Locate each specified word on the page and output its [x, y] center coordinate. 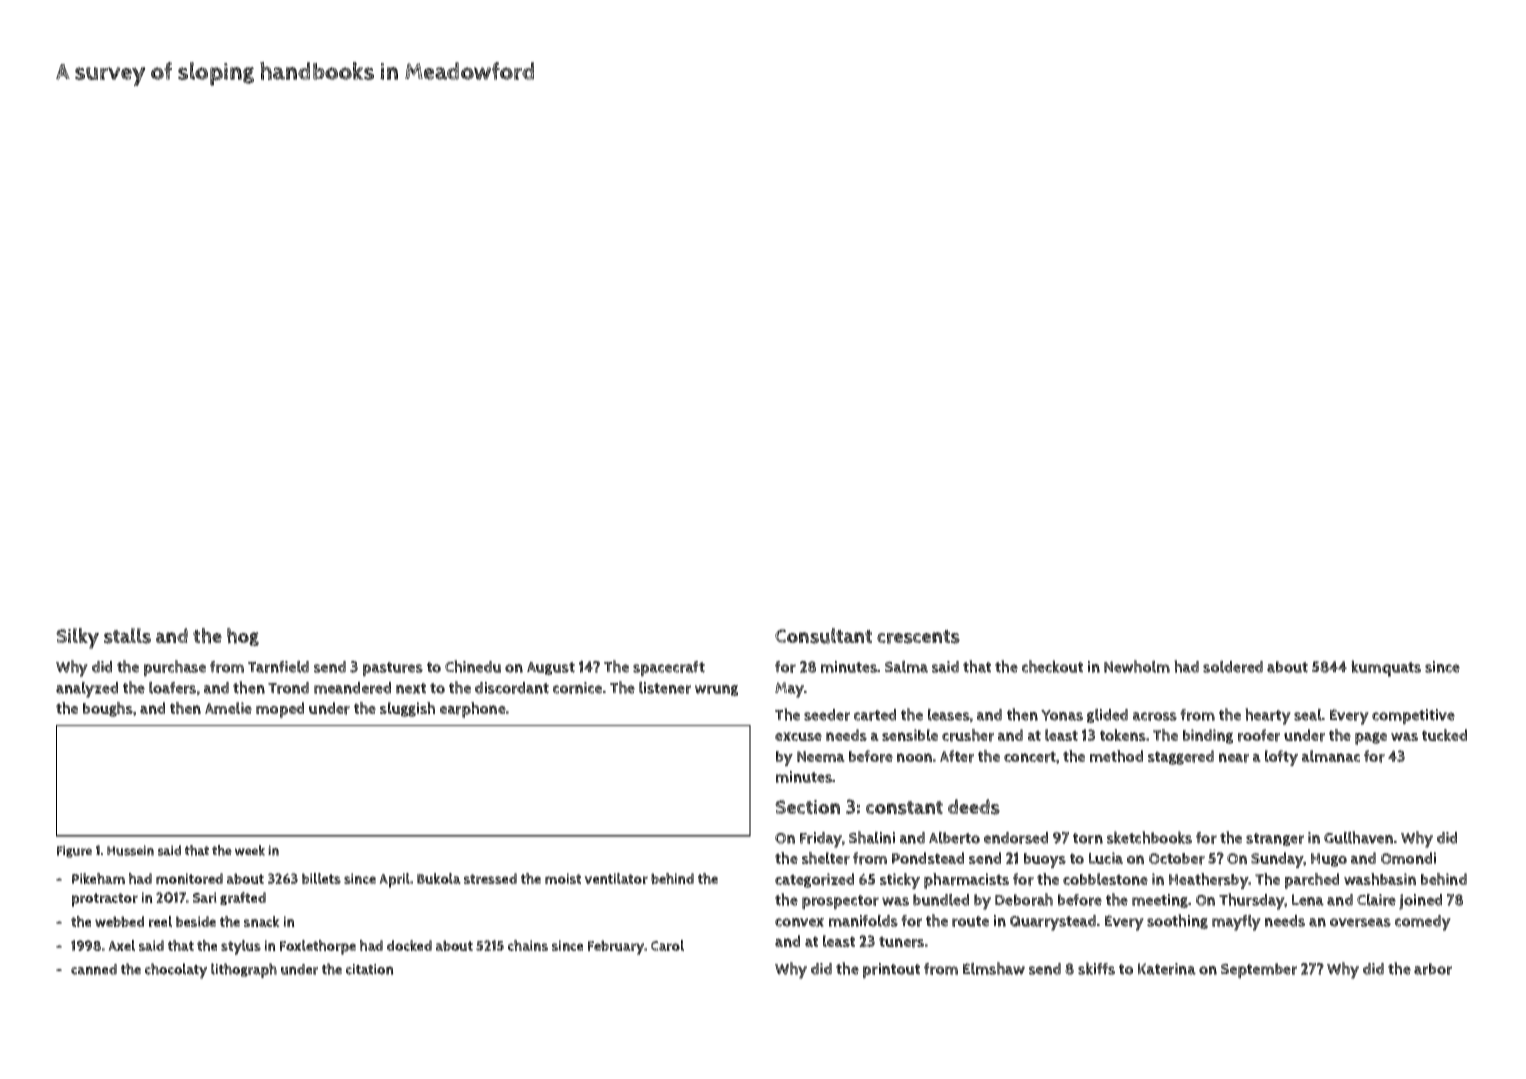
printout [891, 971]
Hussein [130, 850]
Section [807, 807]
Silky [77, 638]
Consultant [823, 636]
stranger [1275, 839]
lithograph [244, 970]
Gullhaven [1358, 837]
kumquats [1386, 668]
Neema [821, 756]
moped [280, 710]
